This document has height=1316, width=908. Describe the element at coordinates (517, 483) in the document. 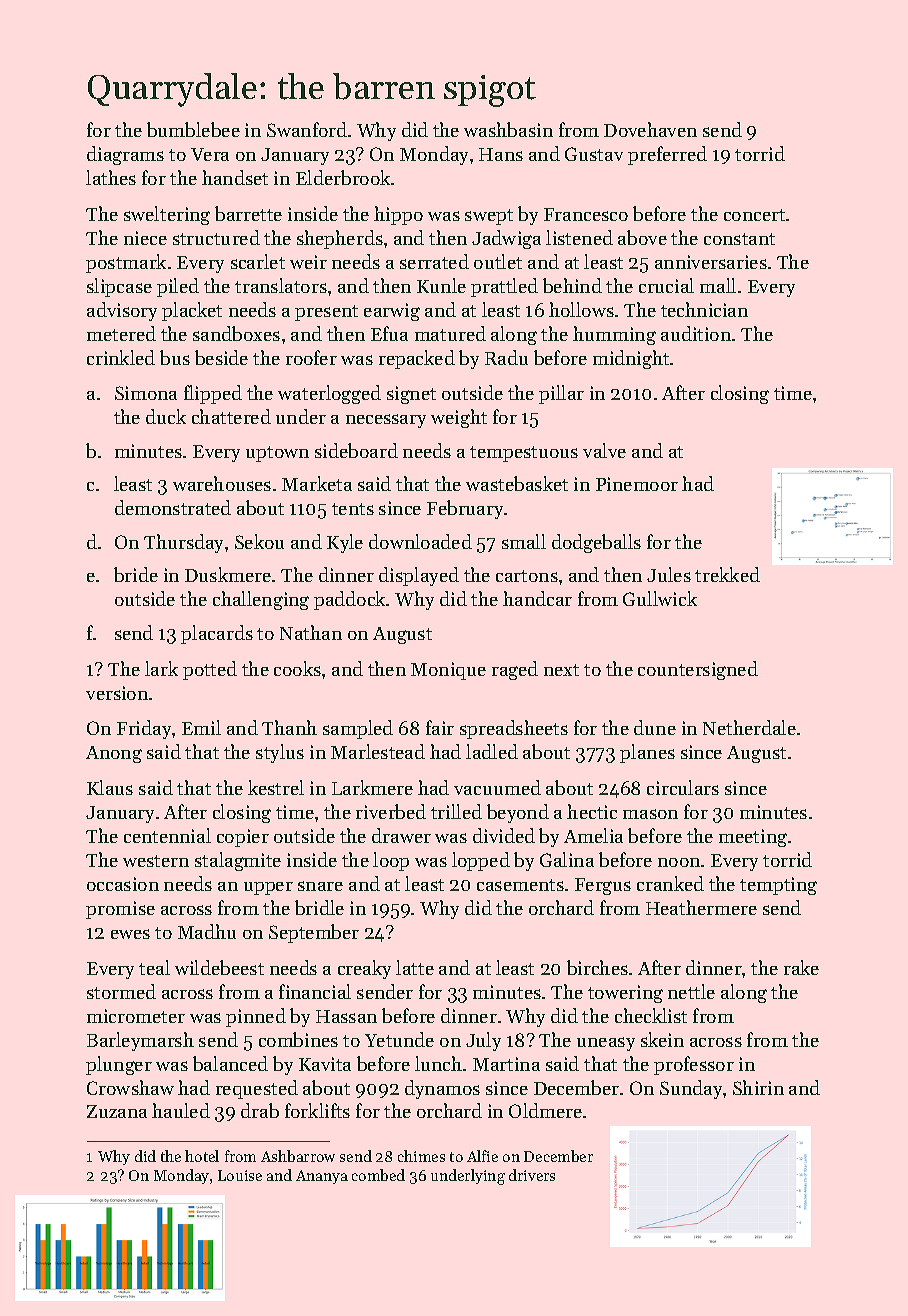

I see `wastebasket` at that location.
